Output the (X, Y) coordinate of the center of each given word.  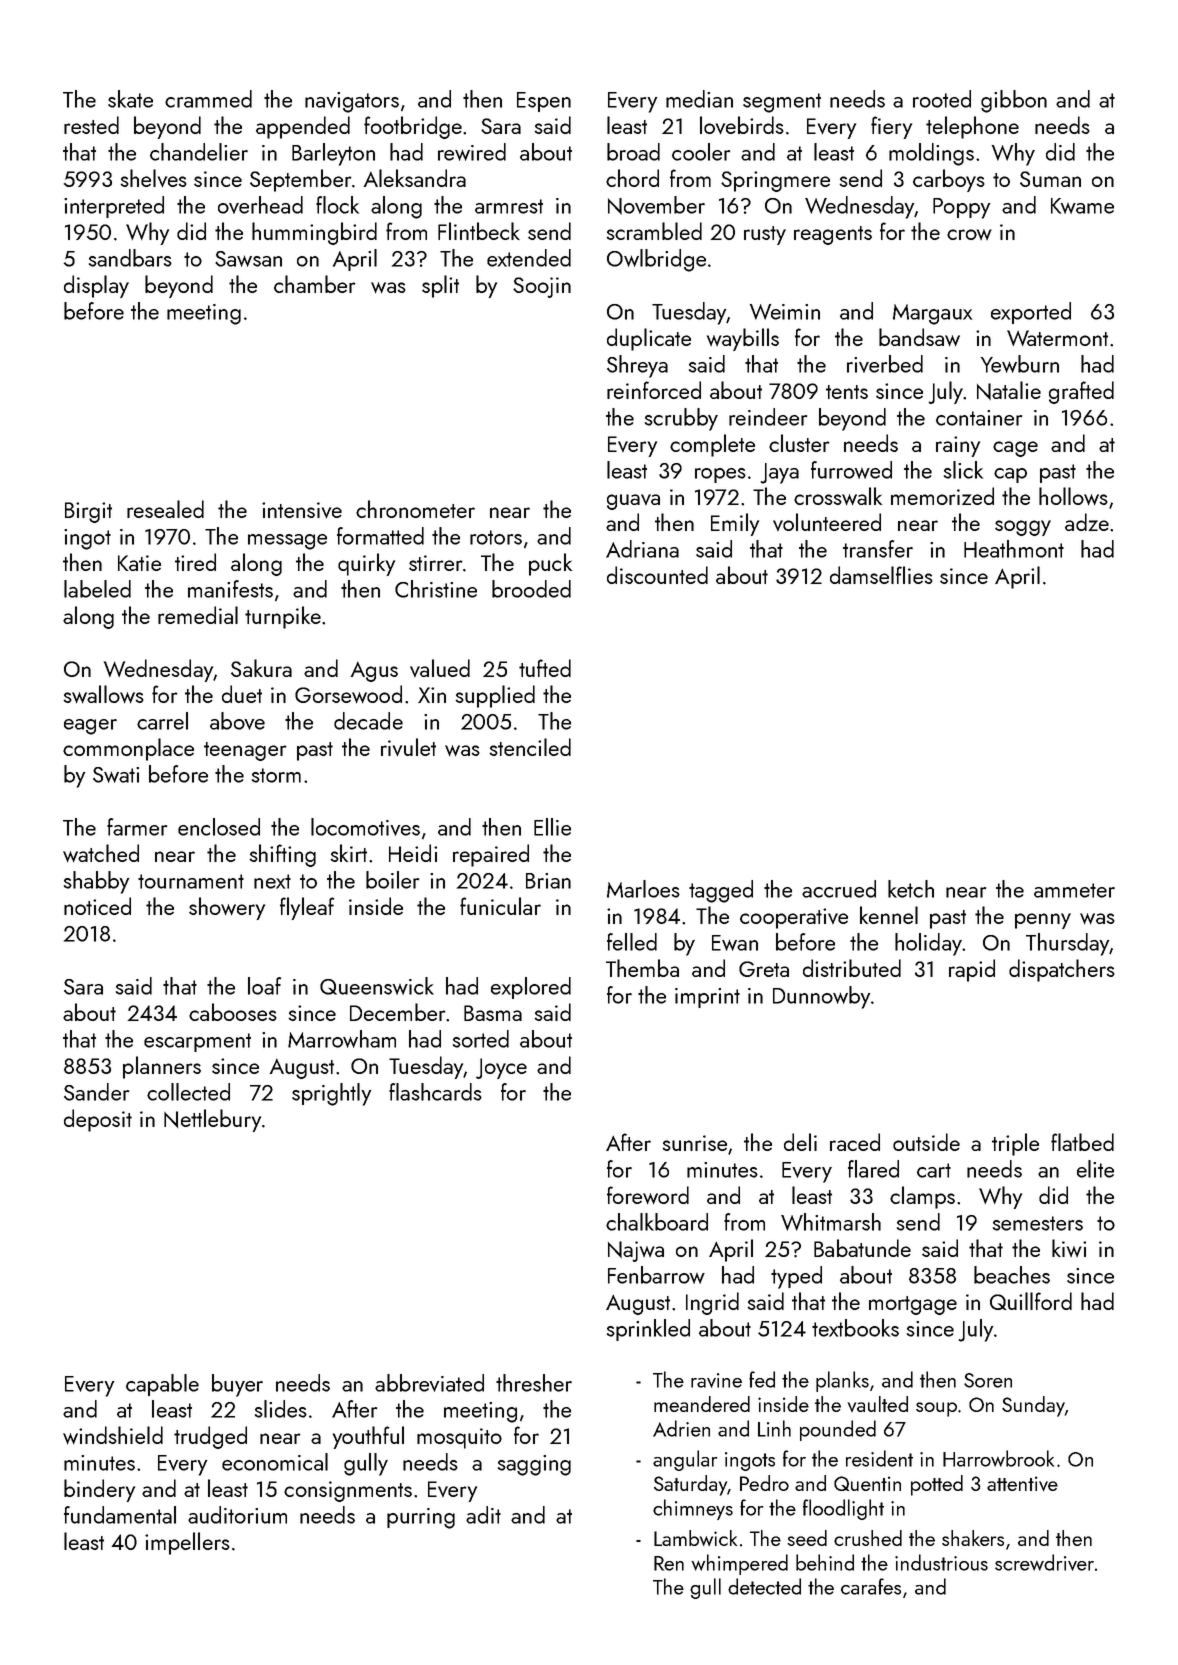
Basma (493, 1013)
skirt (349, 853)
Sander (96, 1092)
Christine (436, 589)
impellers (187, 1543)
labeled (97, 589)
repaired (491, 855)
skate (130, 99)
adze (1087, 522)
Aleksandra (414, 178)
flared (873, 1169)
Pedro (764, 1483)
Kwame (1082, 206)
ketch (911, 889)
